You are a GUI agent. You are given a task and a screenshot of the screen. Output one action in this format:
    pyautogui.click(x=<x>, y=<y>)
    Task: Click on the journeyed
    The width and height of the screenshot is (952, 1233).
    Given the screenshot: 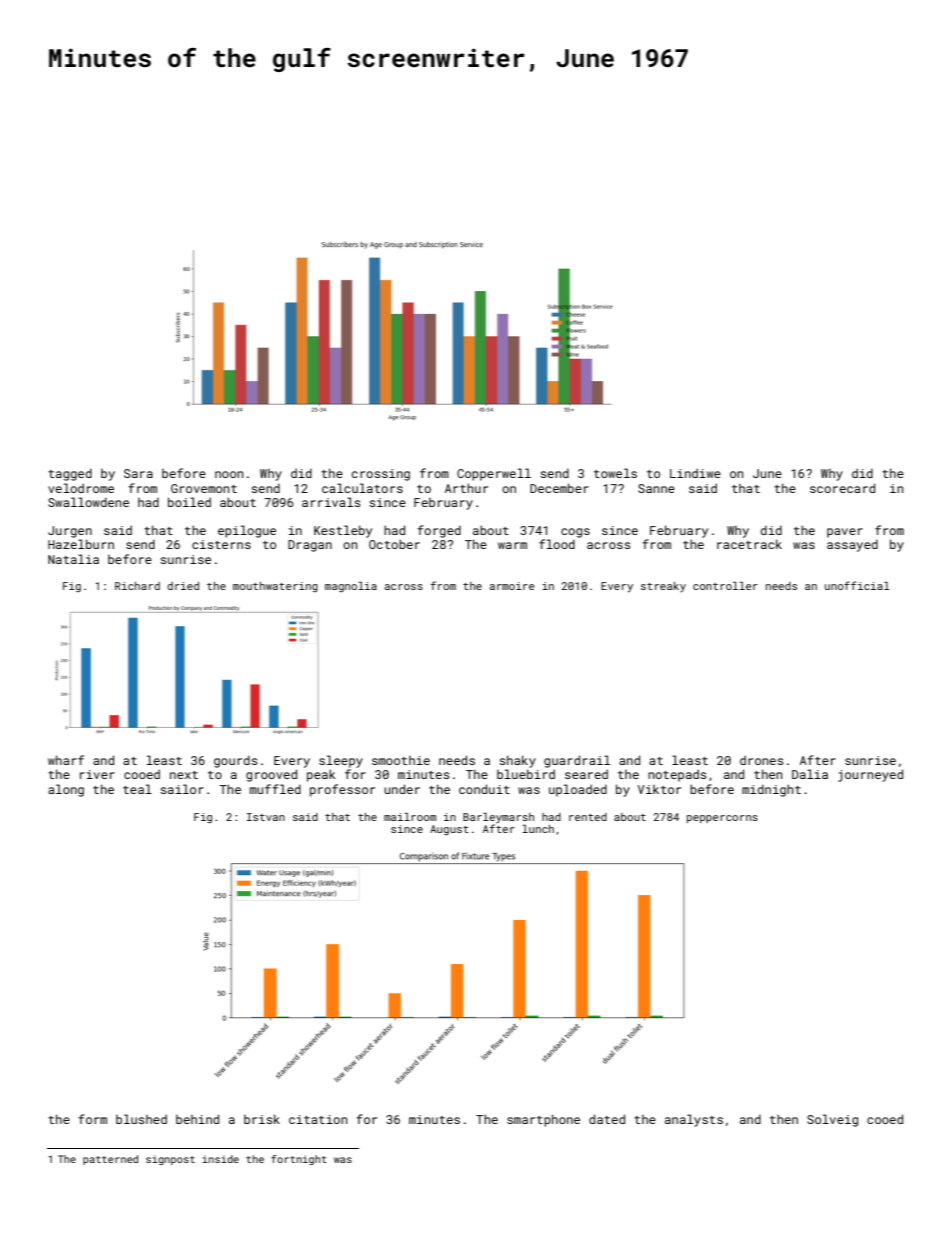 What is the action you would take?
    pyautogui.click(x=870, y=775)
